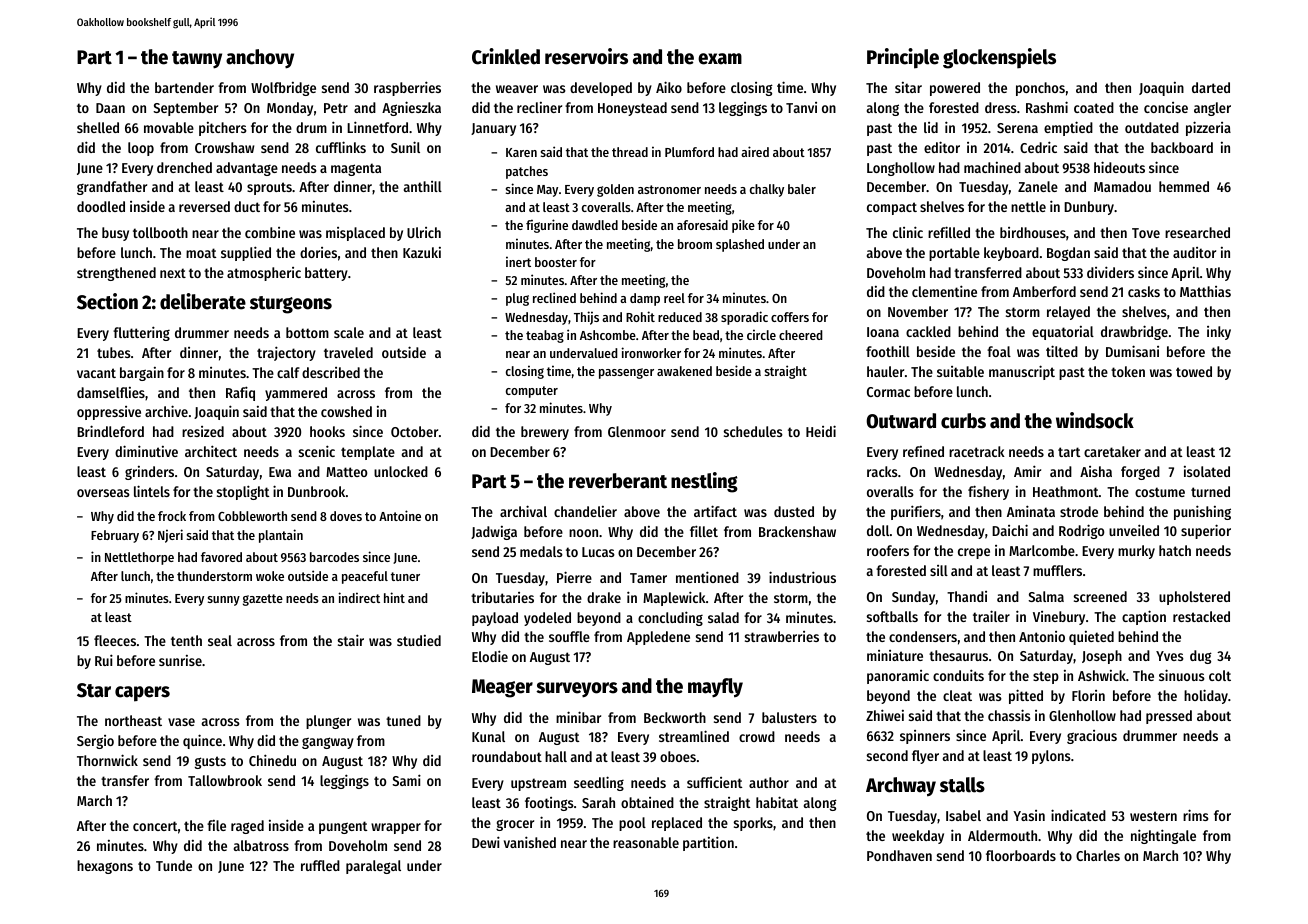  What do you see at coordinates (974, 553) in the image?
I see `crepe` at bounding box center [974, 553].
